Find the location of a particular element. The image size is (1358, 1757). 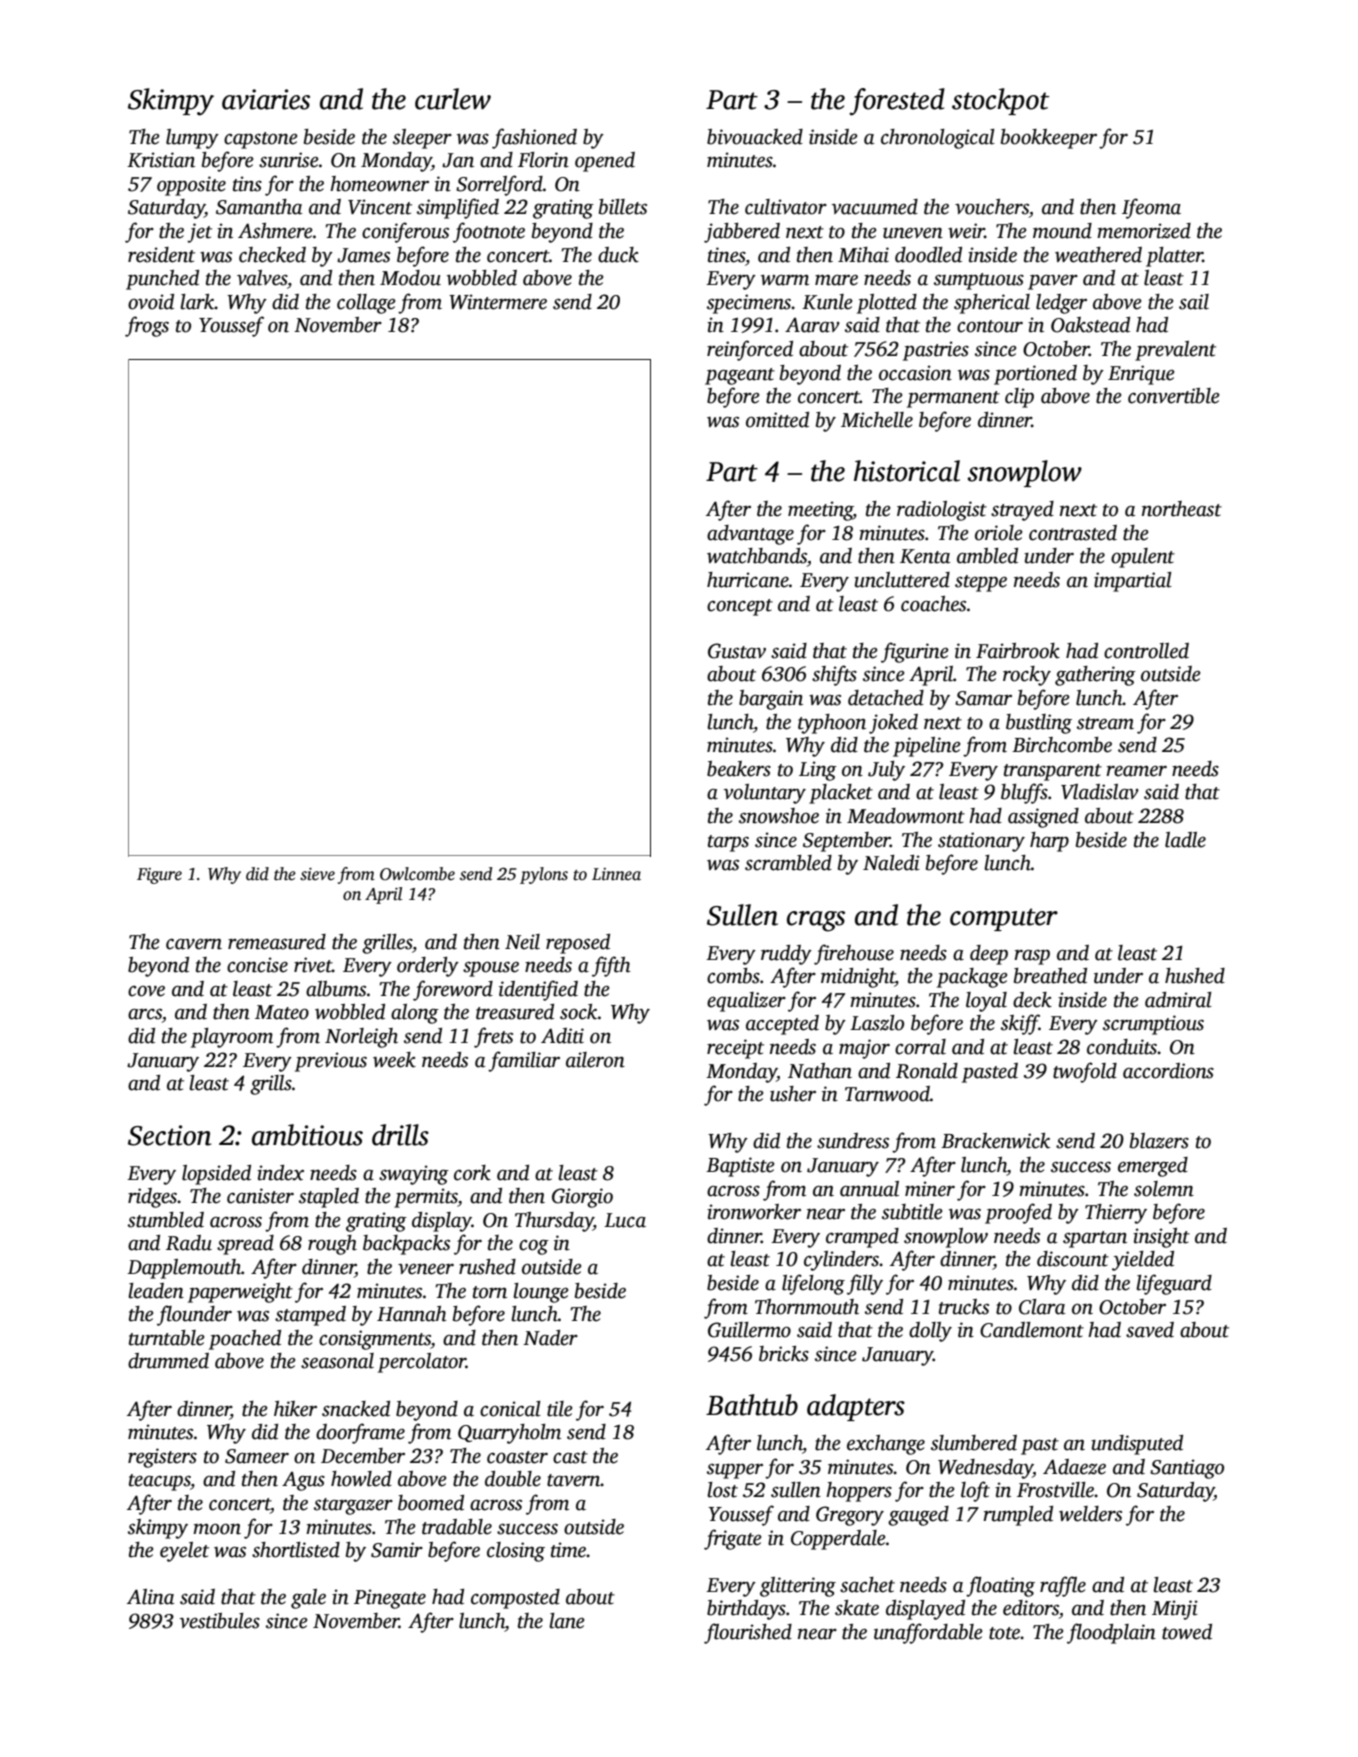

stockpot is located at coordinates (1000, 101).
